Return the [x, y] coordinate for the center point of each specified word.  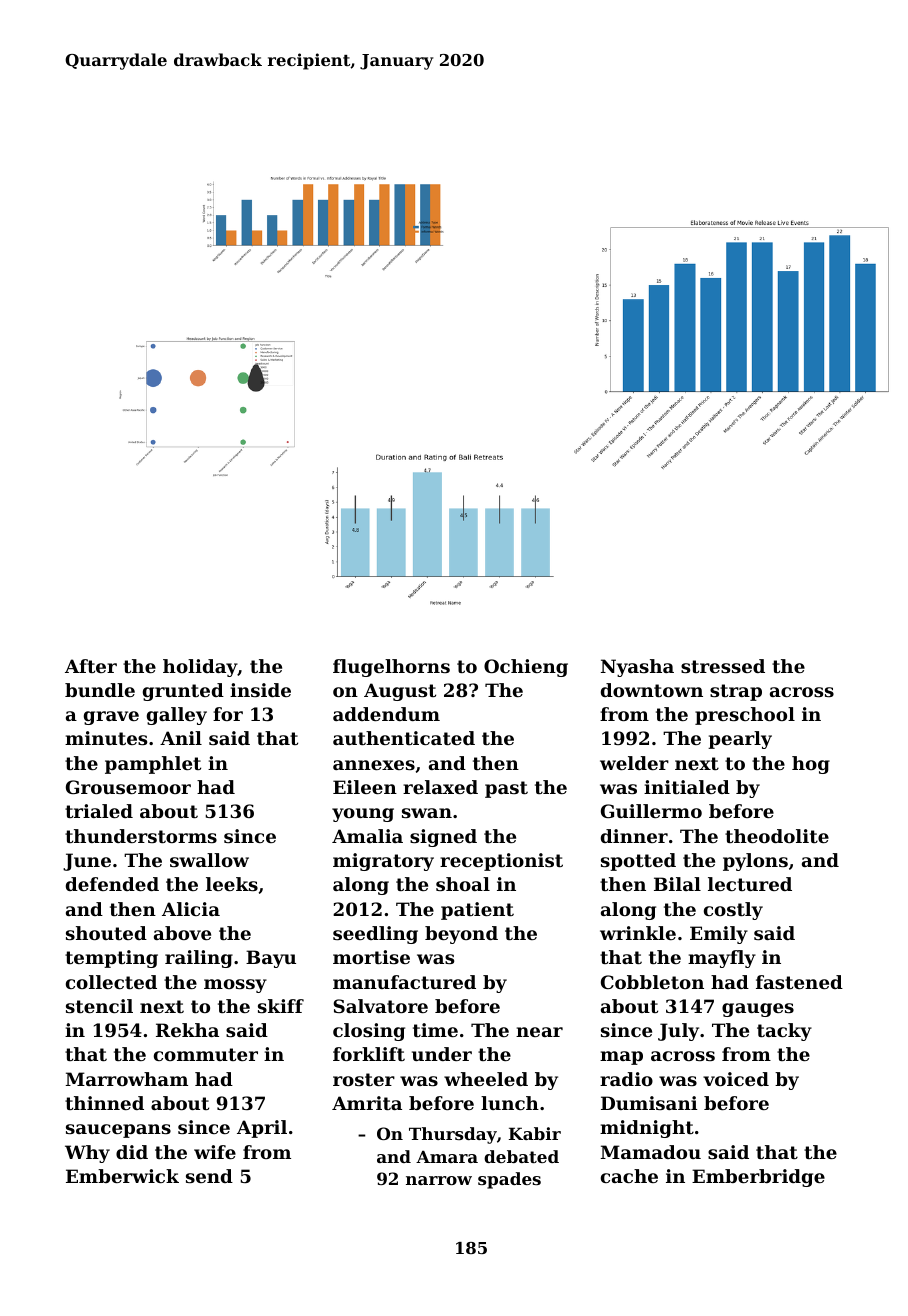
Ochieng [526, 668]
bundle [100, 690]
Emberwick [122, 1176]
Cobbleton [652, 982]
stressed [723, 666]
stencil [99, 1006]
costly [733, 911]
